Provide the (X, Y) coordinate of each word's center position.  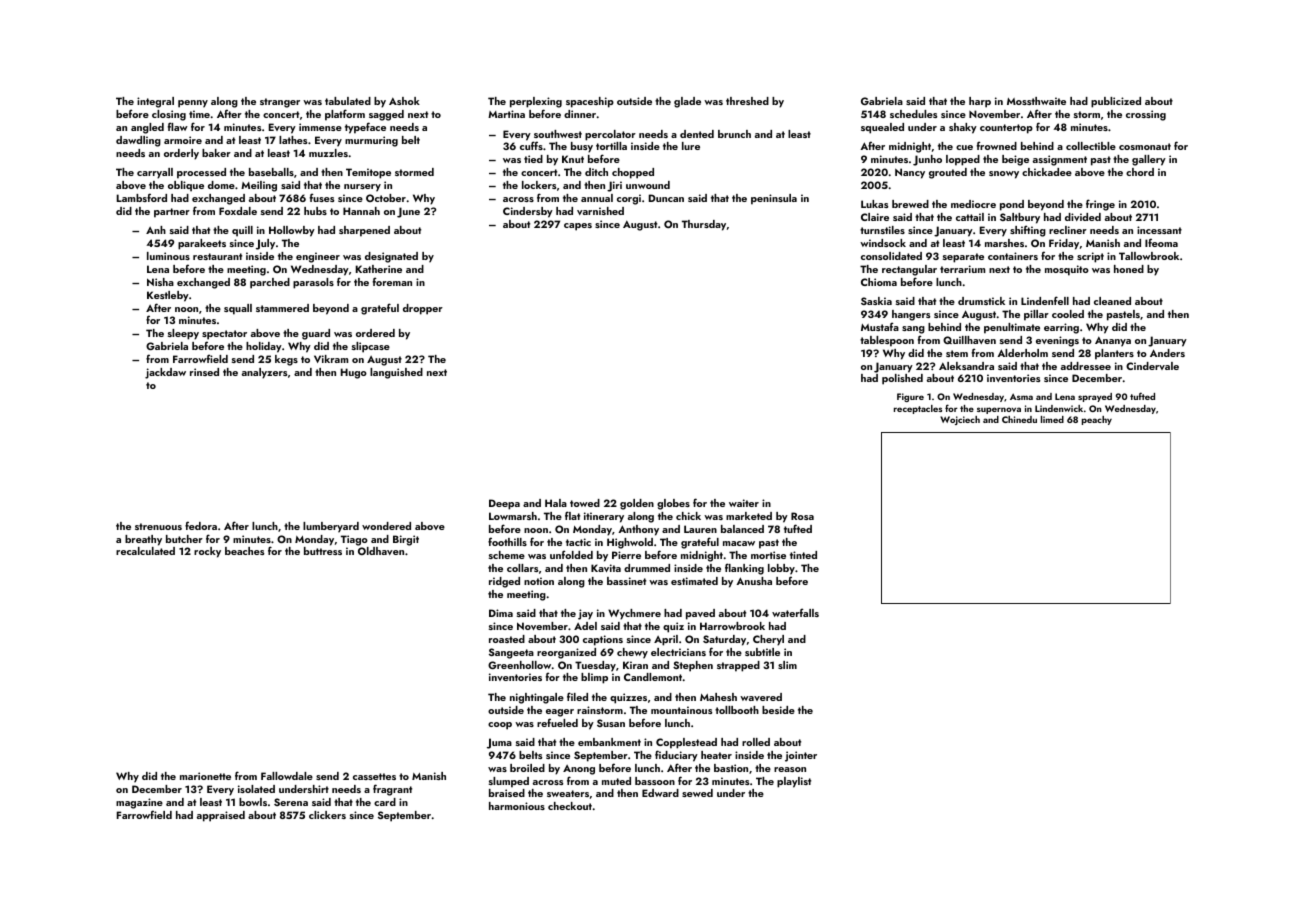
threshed (747, 101)
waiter (744, 503)
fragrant (392, 790)
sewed (697, 793)
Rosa (802, 516)
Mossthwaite (1036, 101)
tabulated (348, 101)
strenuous (158, 526)
